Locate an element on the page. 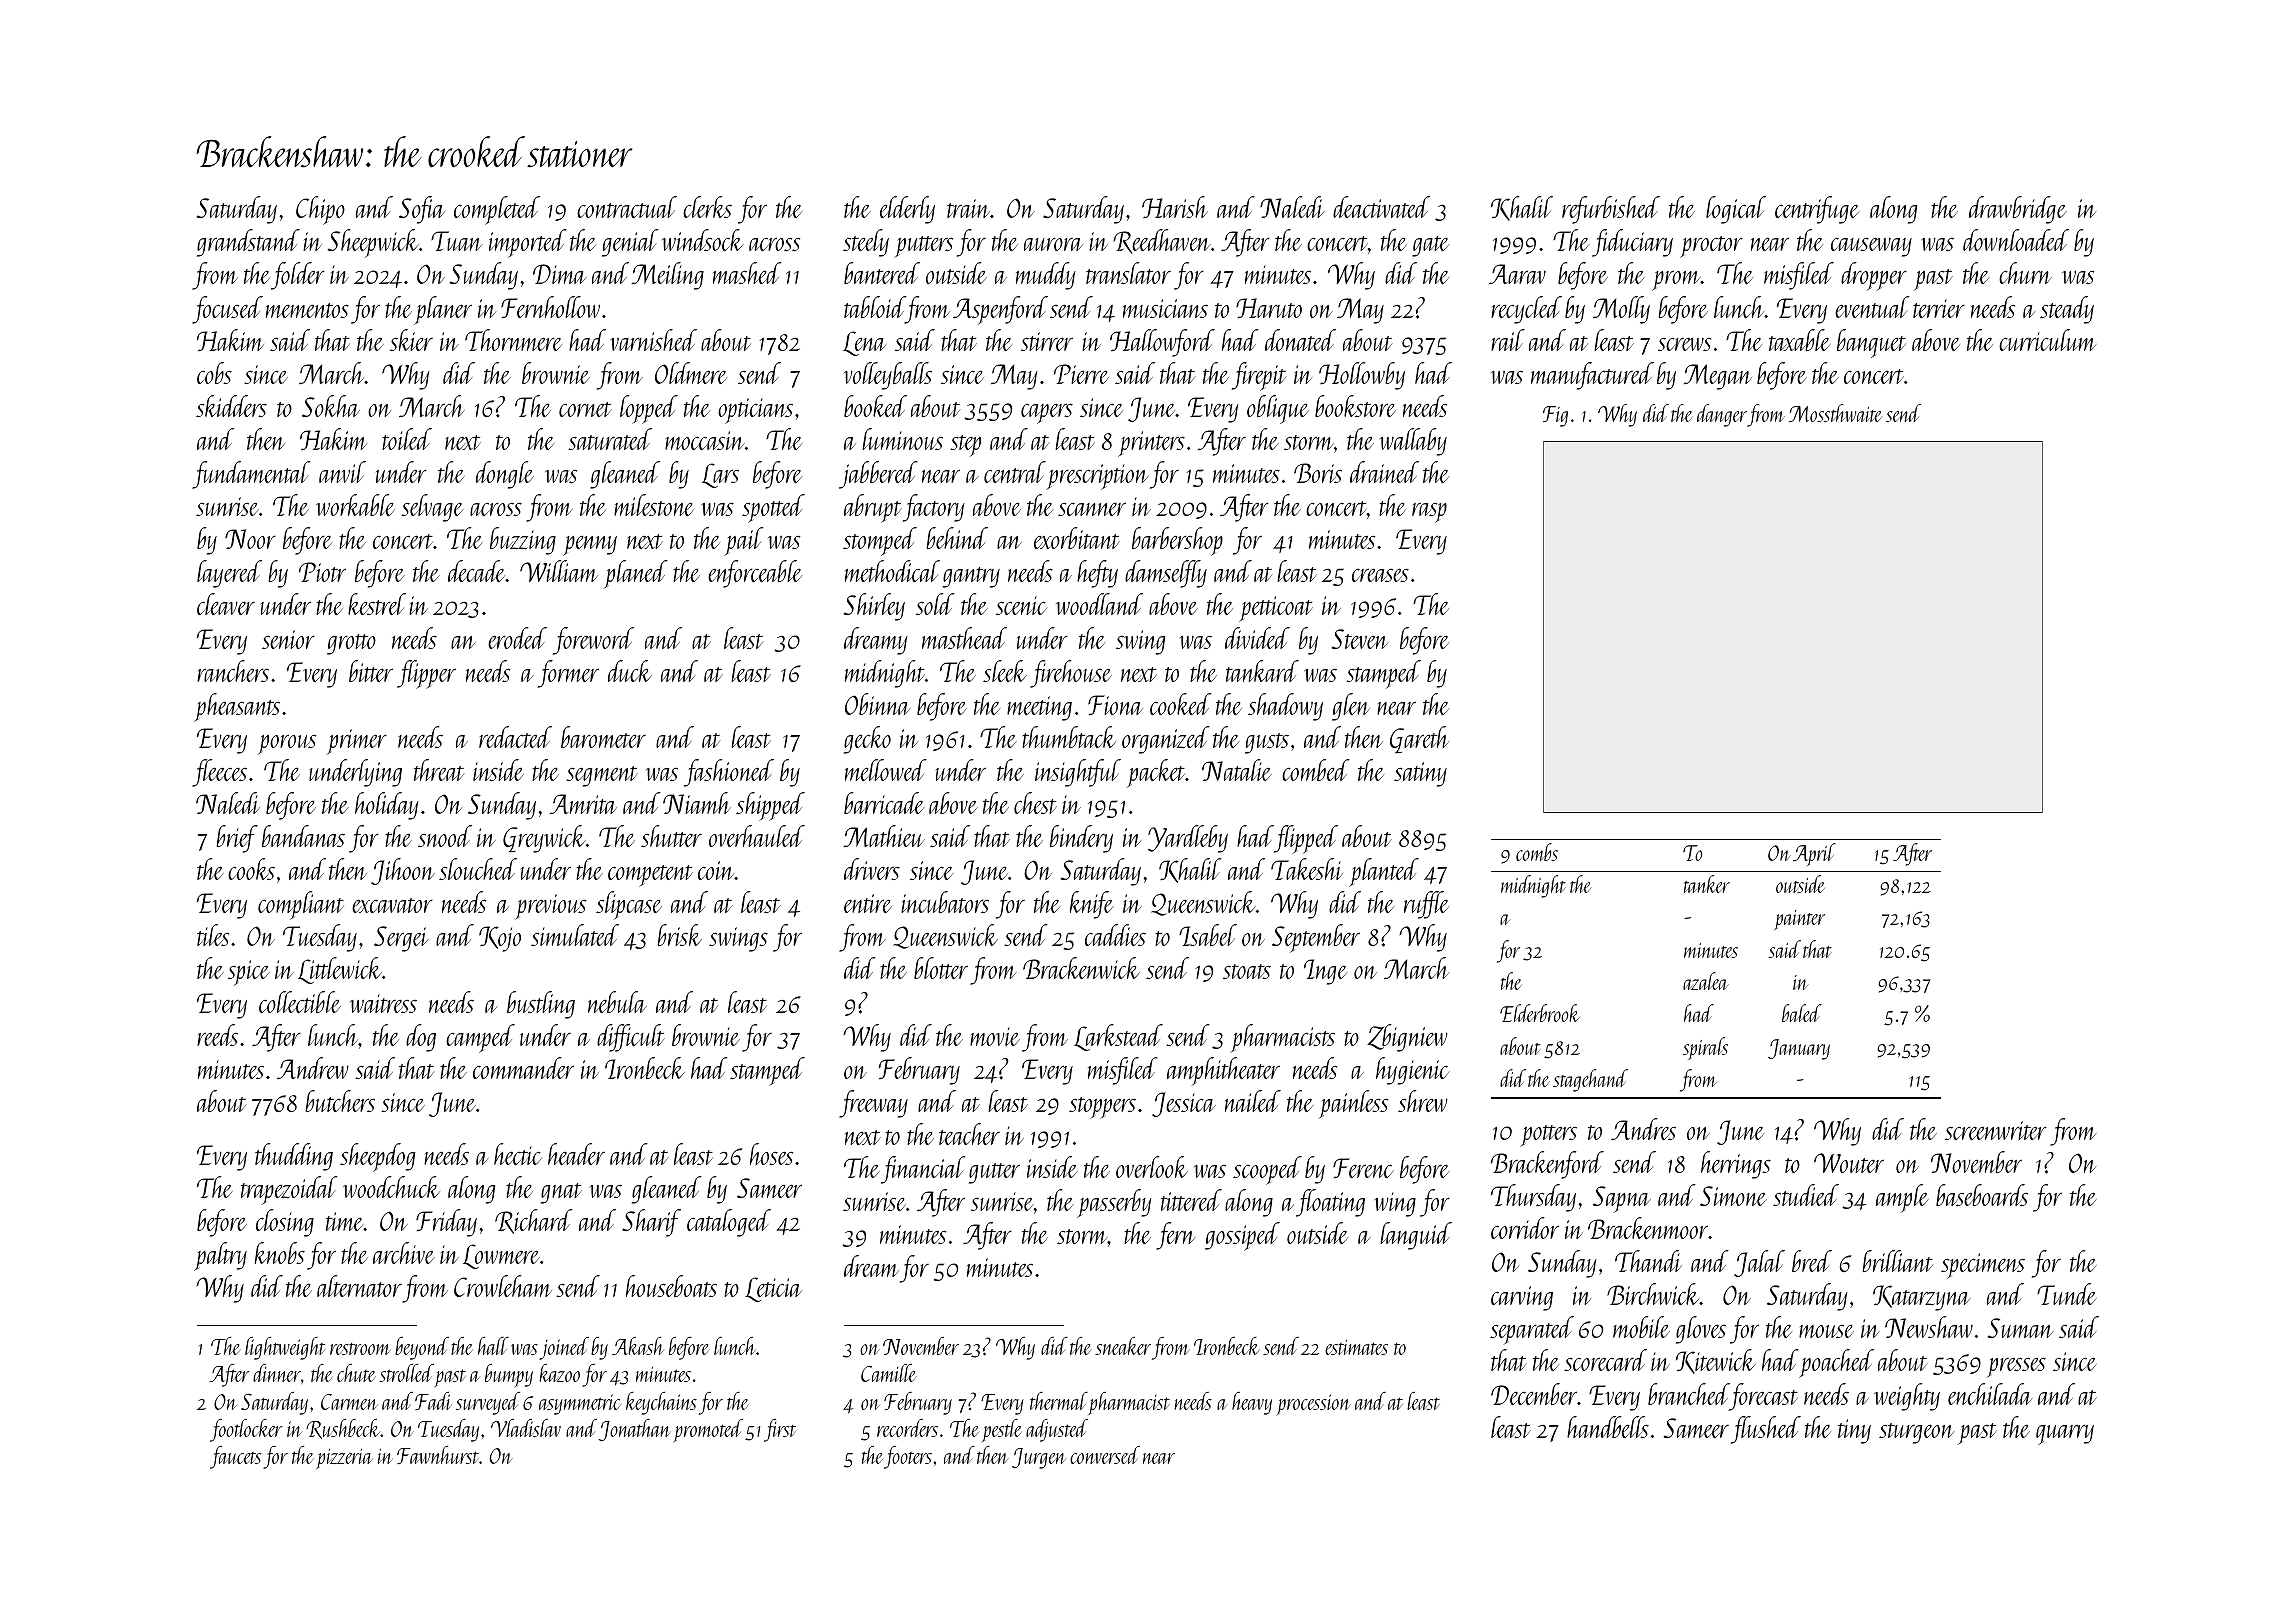 This page has height=1620, width=2292. Fawnhurst is located at coordinates (438, 1455).
